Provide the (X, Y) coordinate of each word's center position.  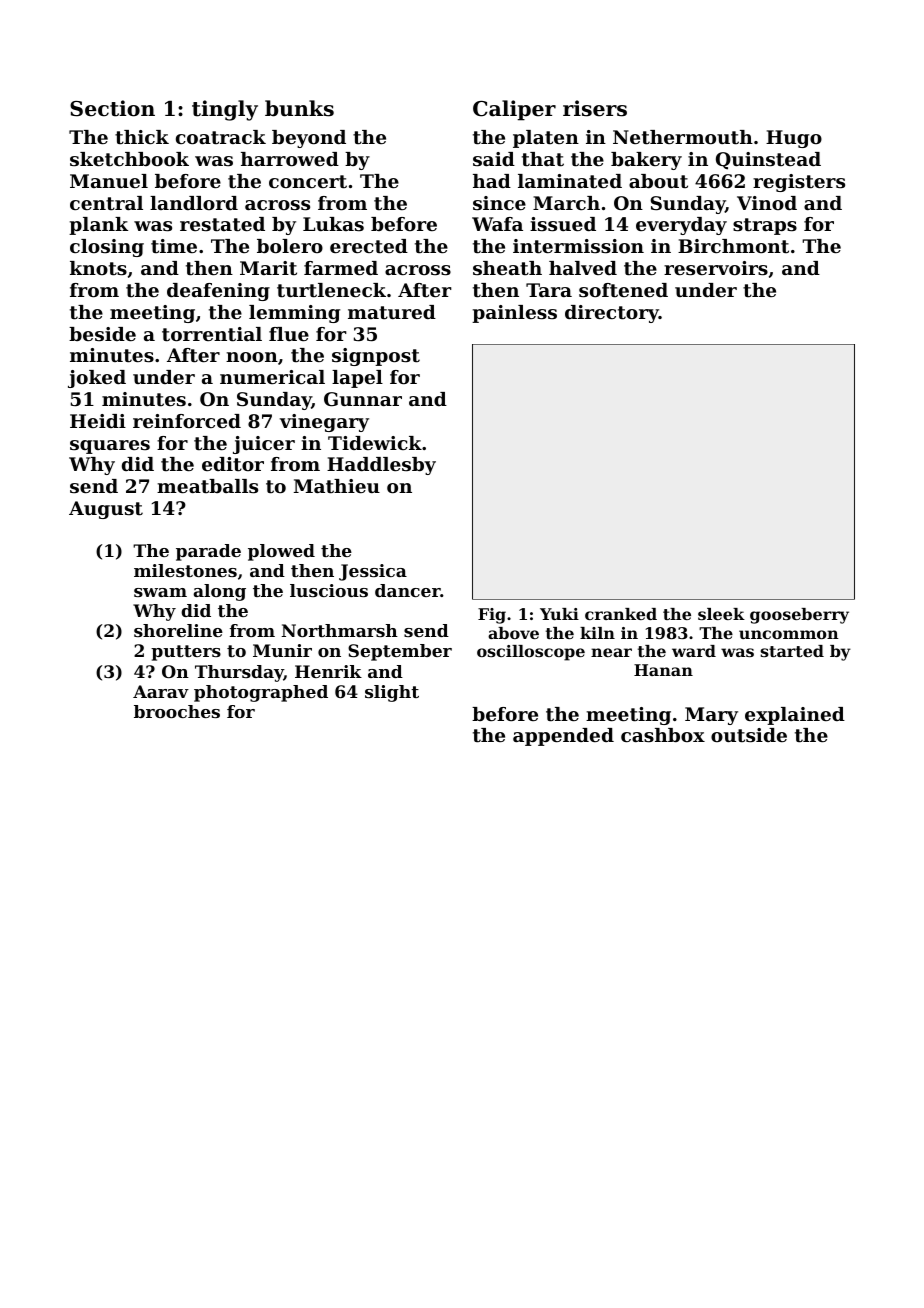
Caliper (514, 110)
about (658, 181)
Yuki (559, 614)
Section (112, 108)
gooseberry (799, 616)
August (106, 510)
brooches (177, 711)
